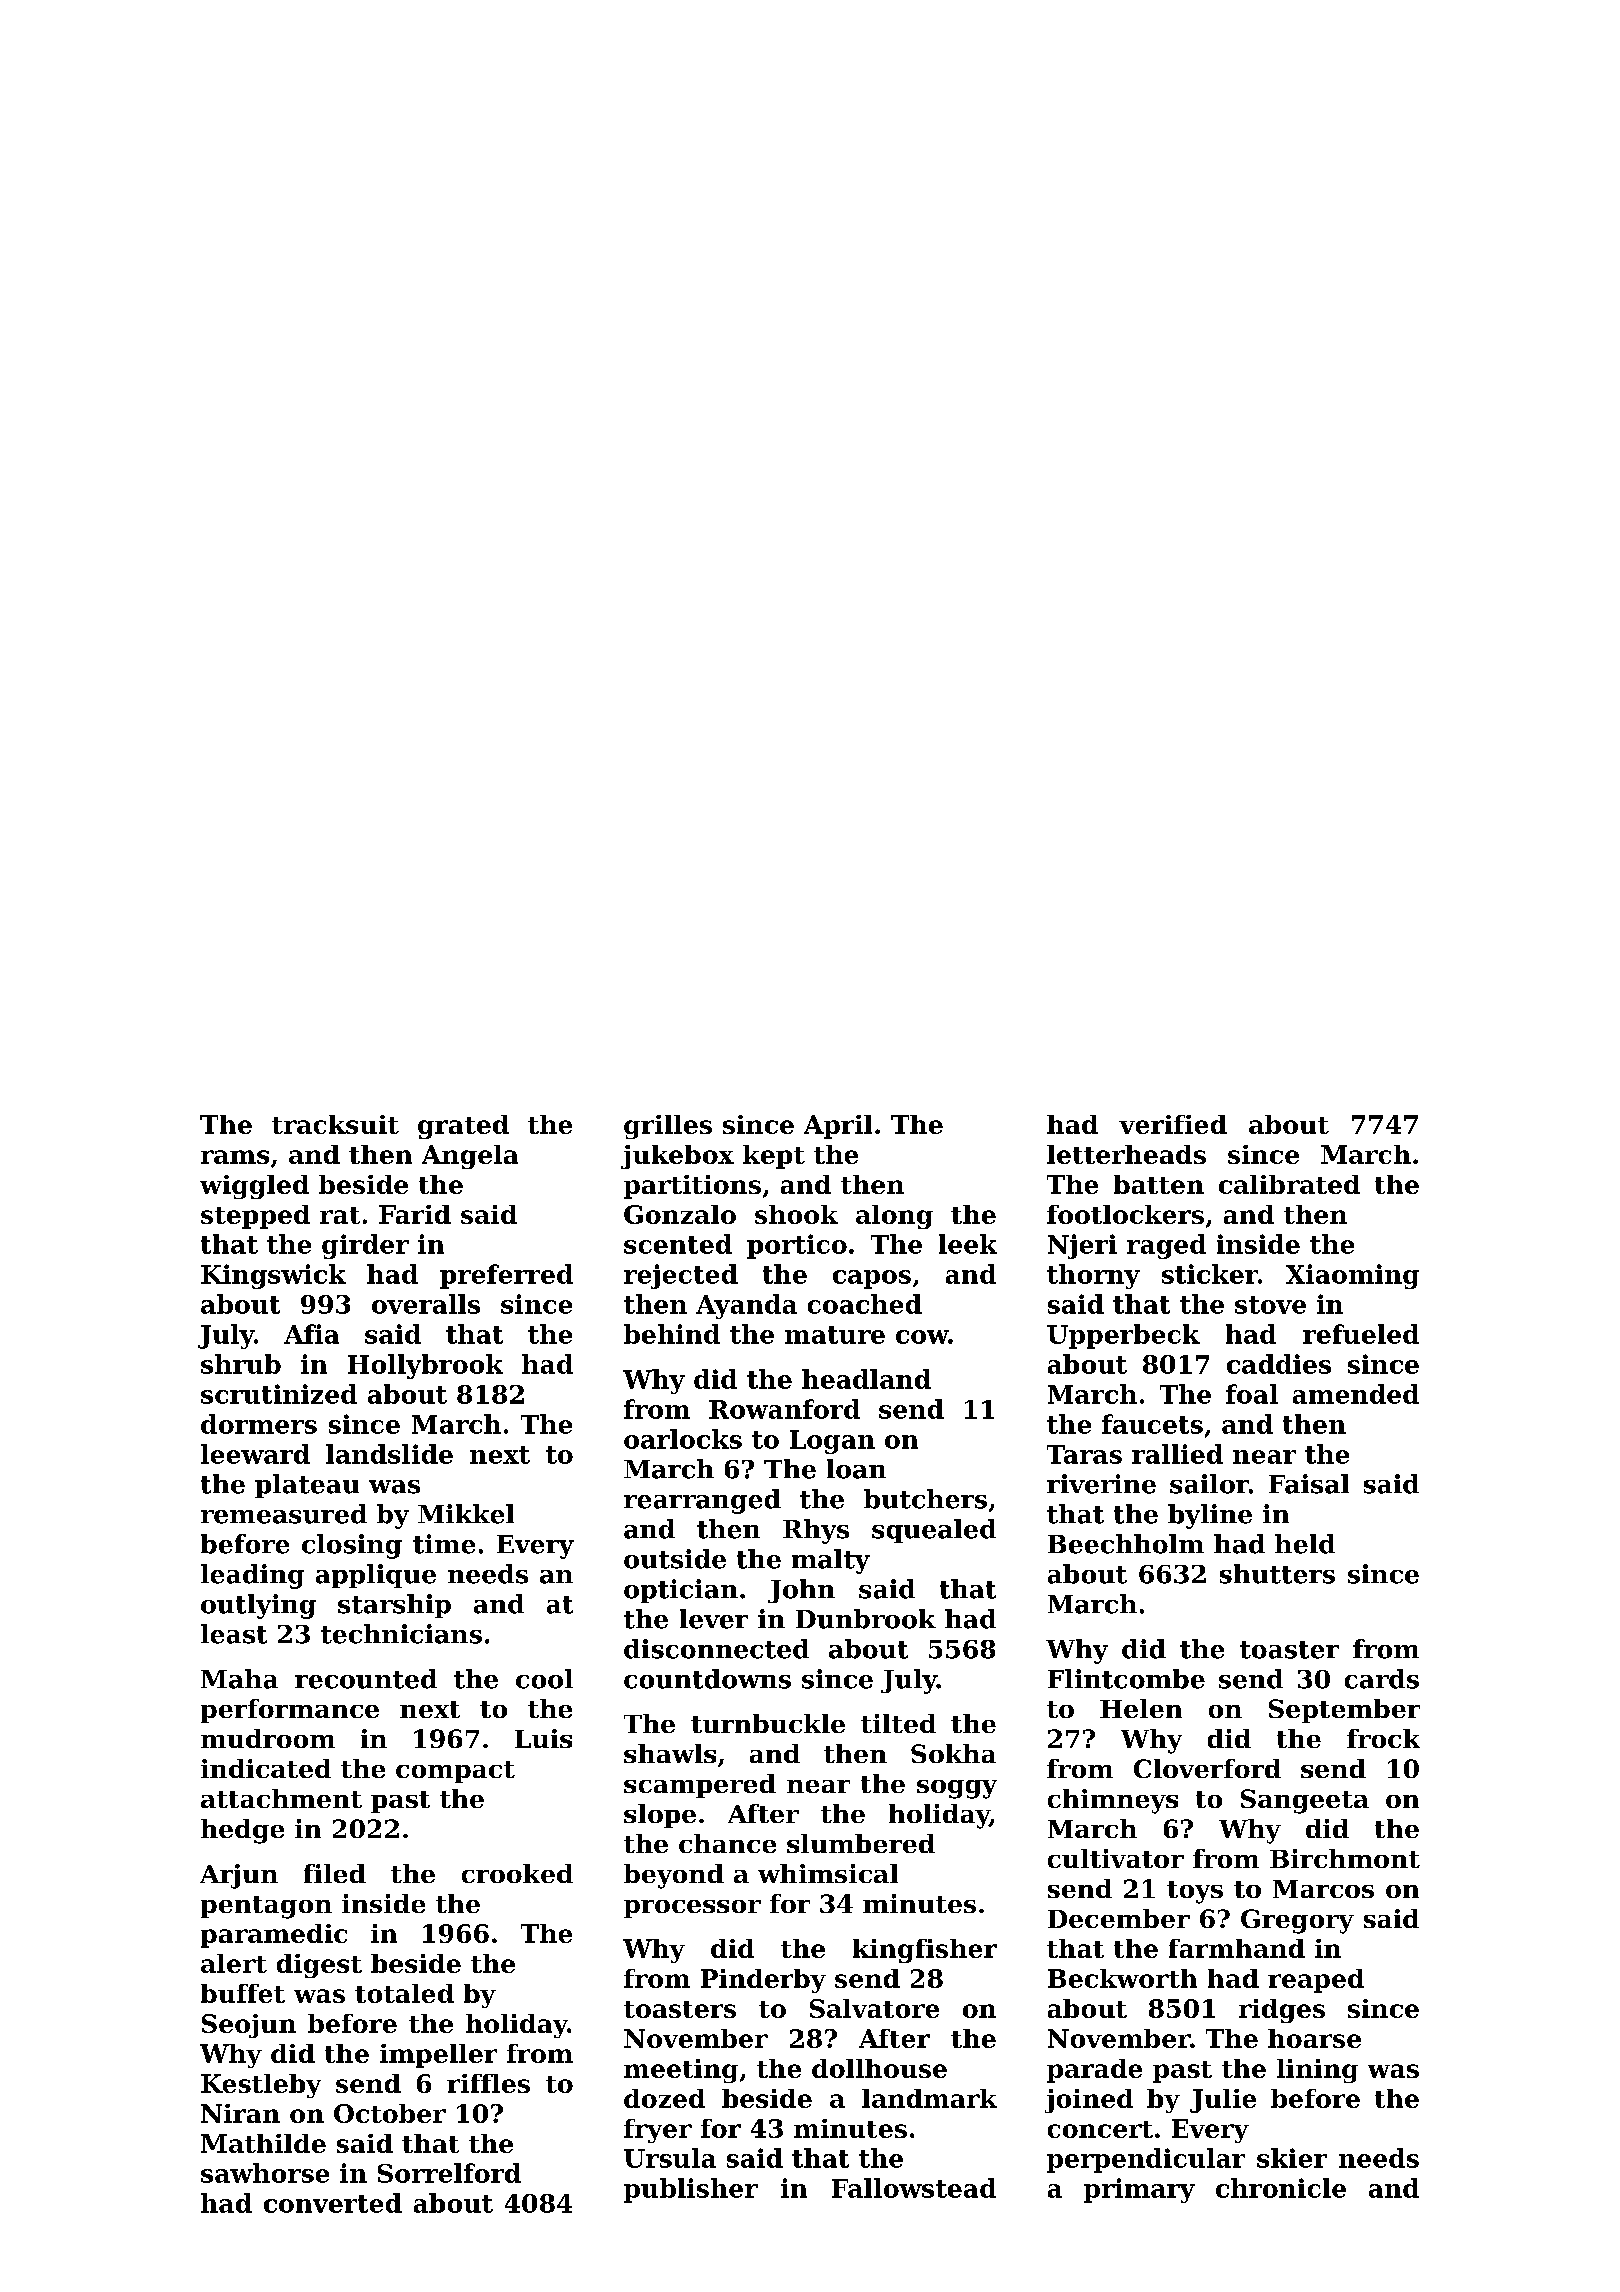 This screenshot has height=2292, width=1620. What do you see at coordinates (866, 1379) in the screenshot?
I see `headland` at bounding box center [866, 1379].
